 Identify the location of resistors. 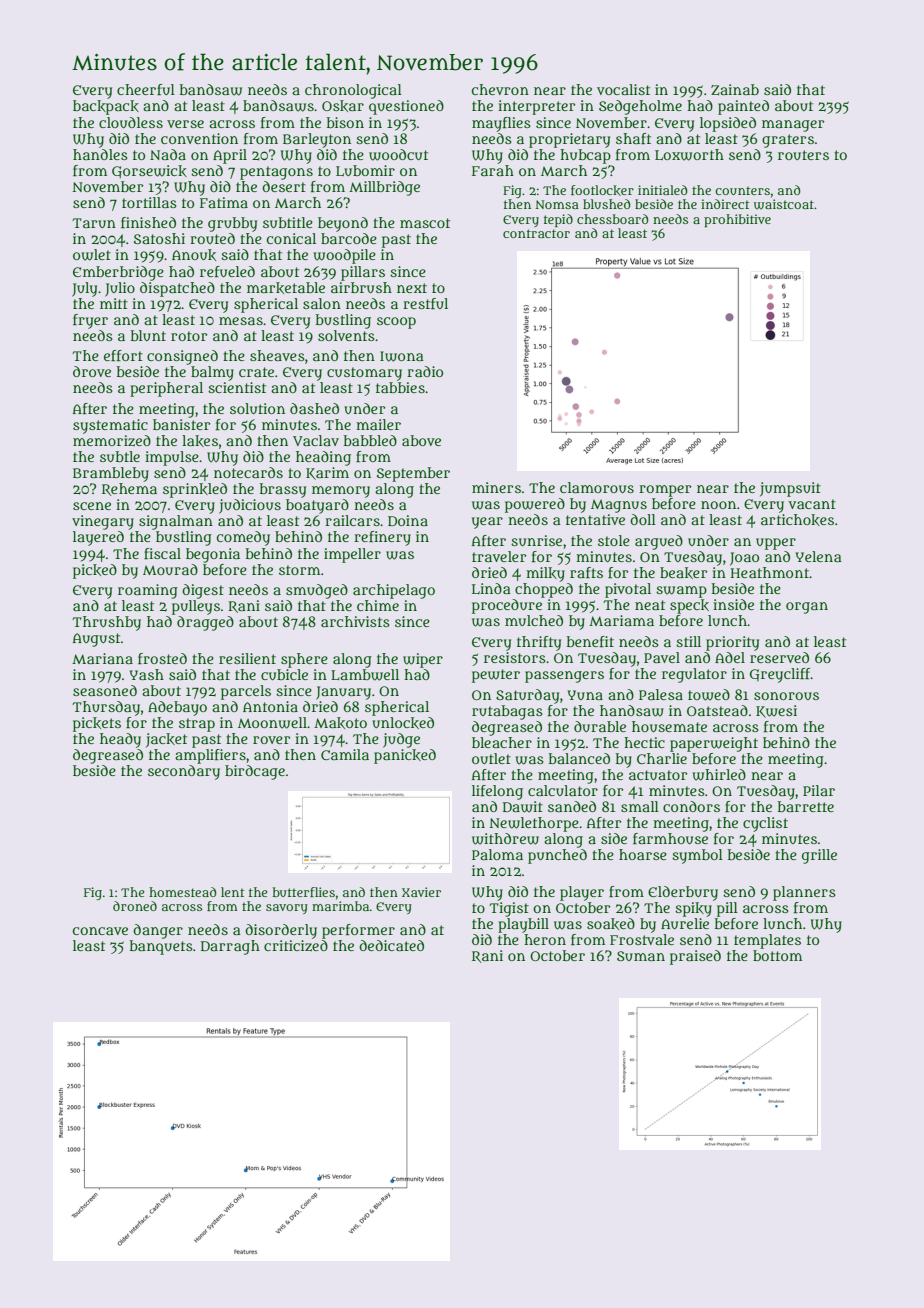
(515, 657).
